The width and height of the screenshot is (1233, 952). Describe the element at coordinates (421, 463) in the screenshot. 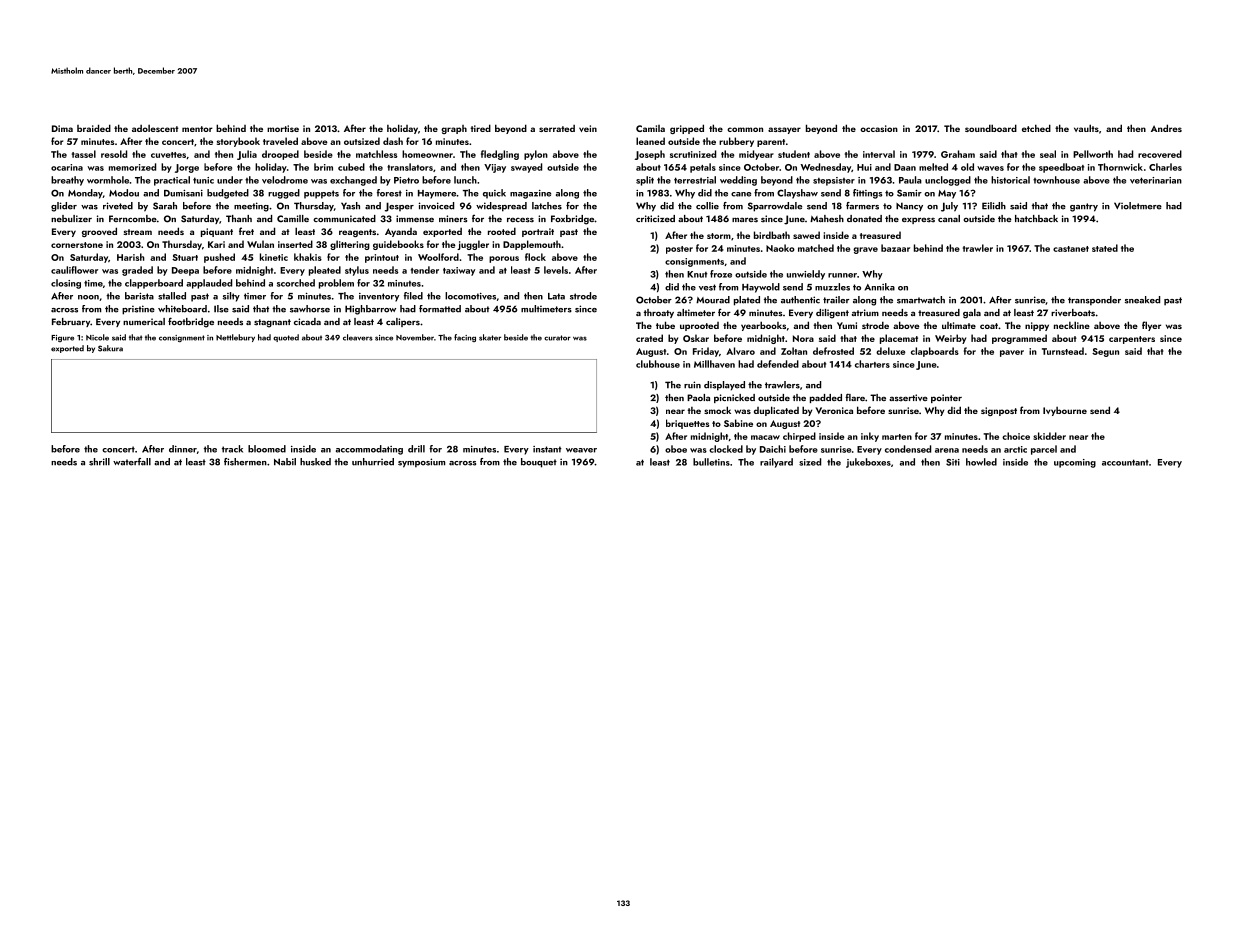

I see `symposium` at that location.
